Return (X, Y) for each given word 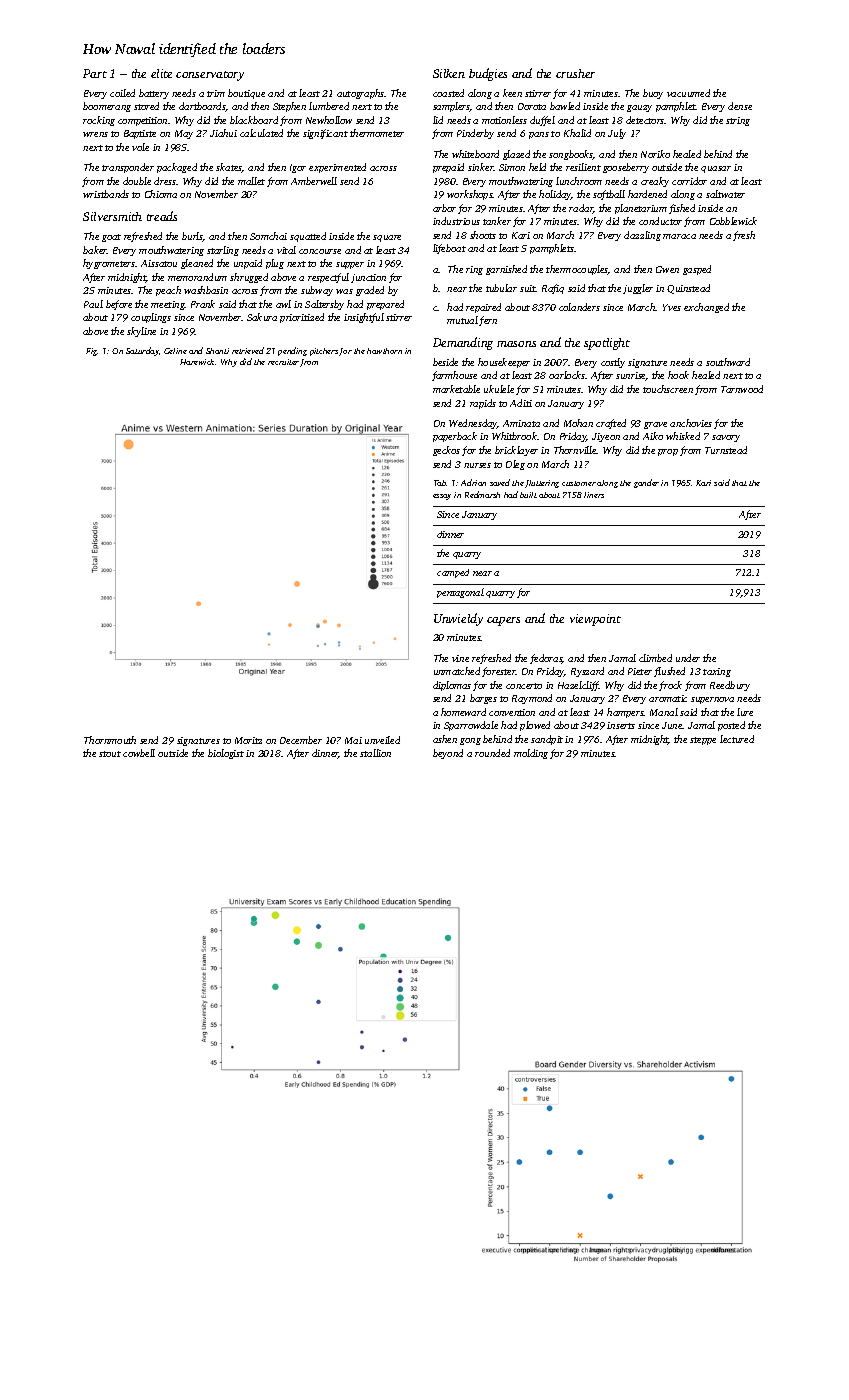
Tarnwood (742, 389)
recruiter (283, 362)
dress (165, 181)
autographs (361, 94)
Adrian (473, 482)
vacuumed (688, 93)
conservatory (210, 76)
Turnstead (726, 450)
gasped (697, 270)
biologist (226, 754)
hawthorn (384, 351)
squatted (308, 237)
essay (442, 497)
